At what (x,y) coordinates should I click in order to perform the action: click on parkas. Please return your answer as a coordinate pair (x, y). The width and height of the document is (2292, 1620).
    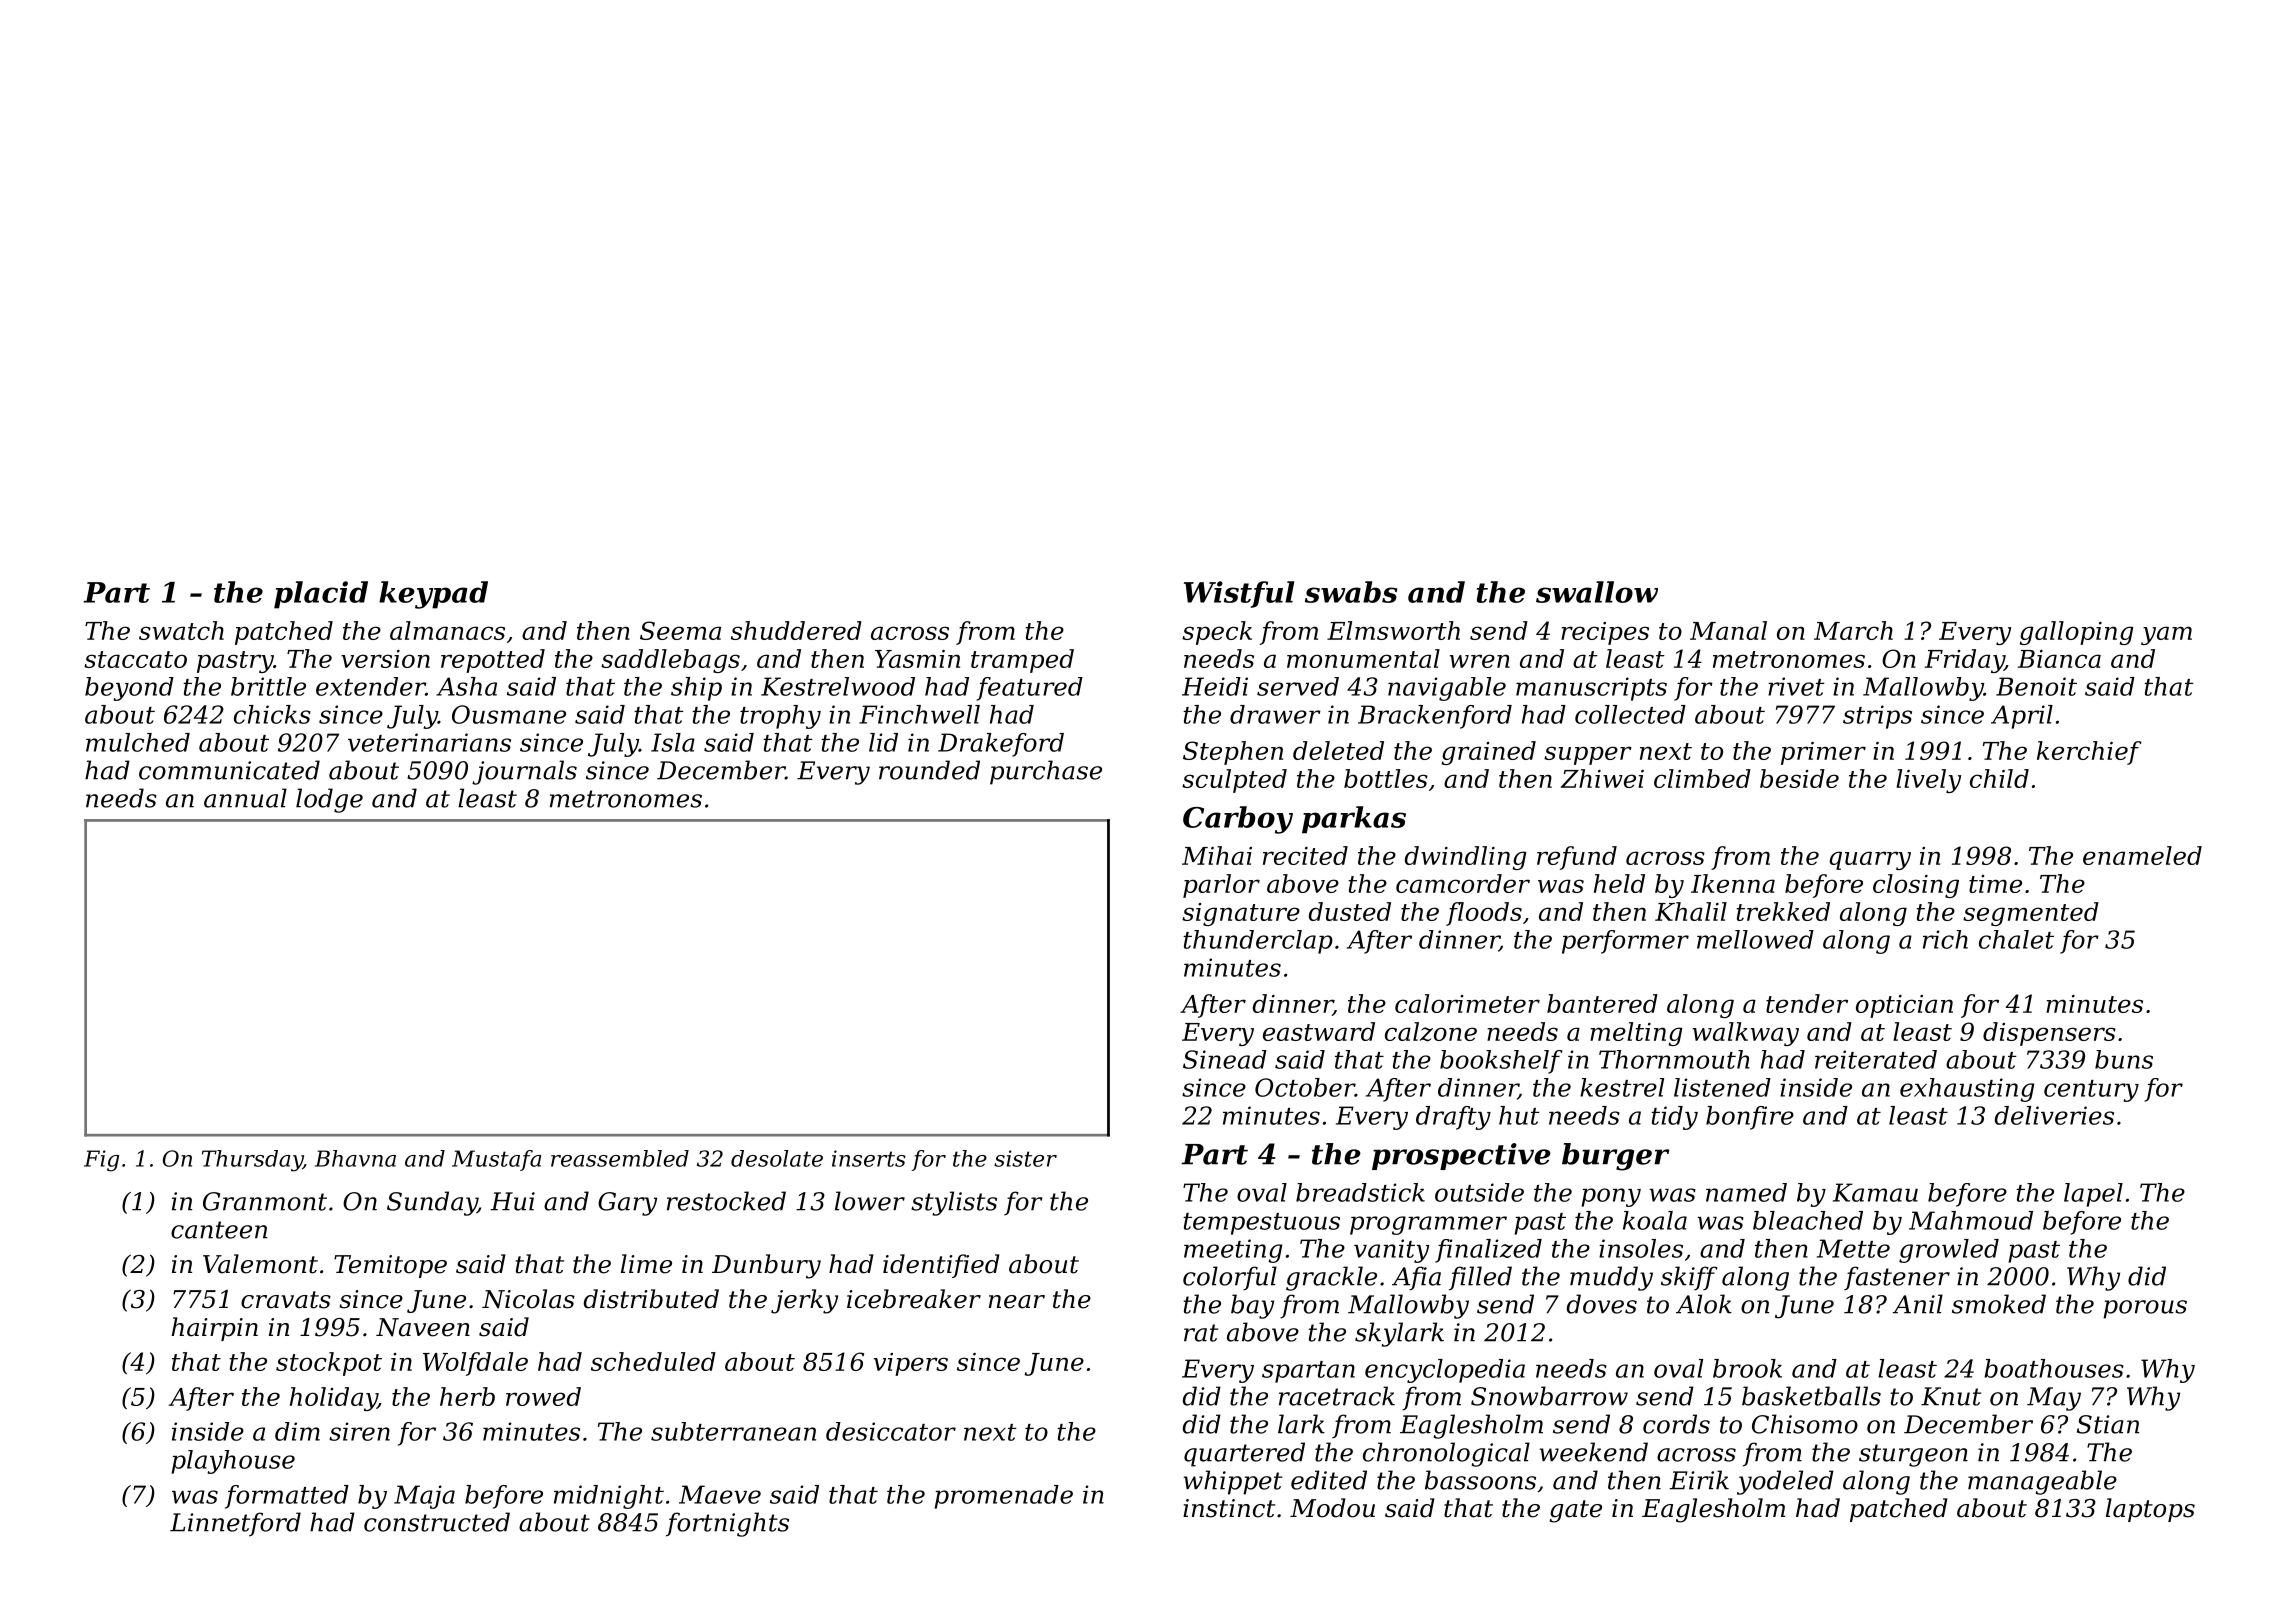
    Looking at the image, I should click on (1354, 820).
